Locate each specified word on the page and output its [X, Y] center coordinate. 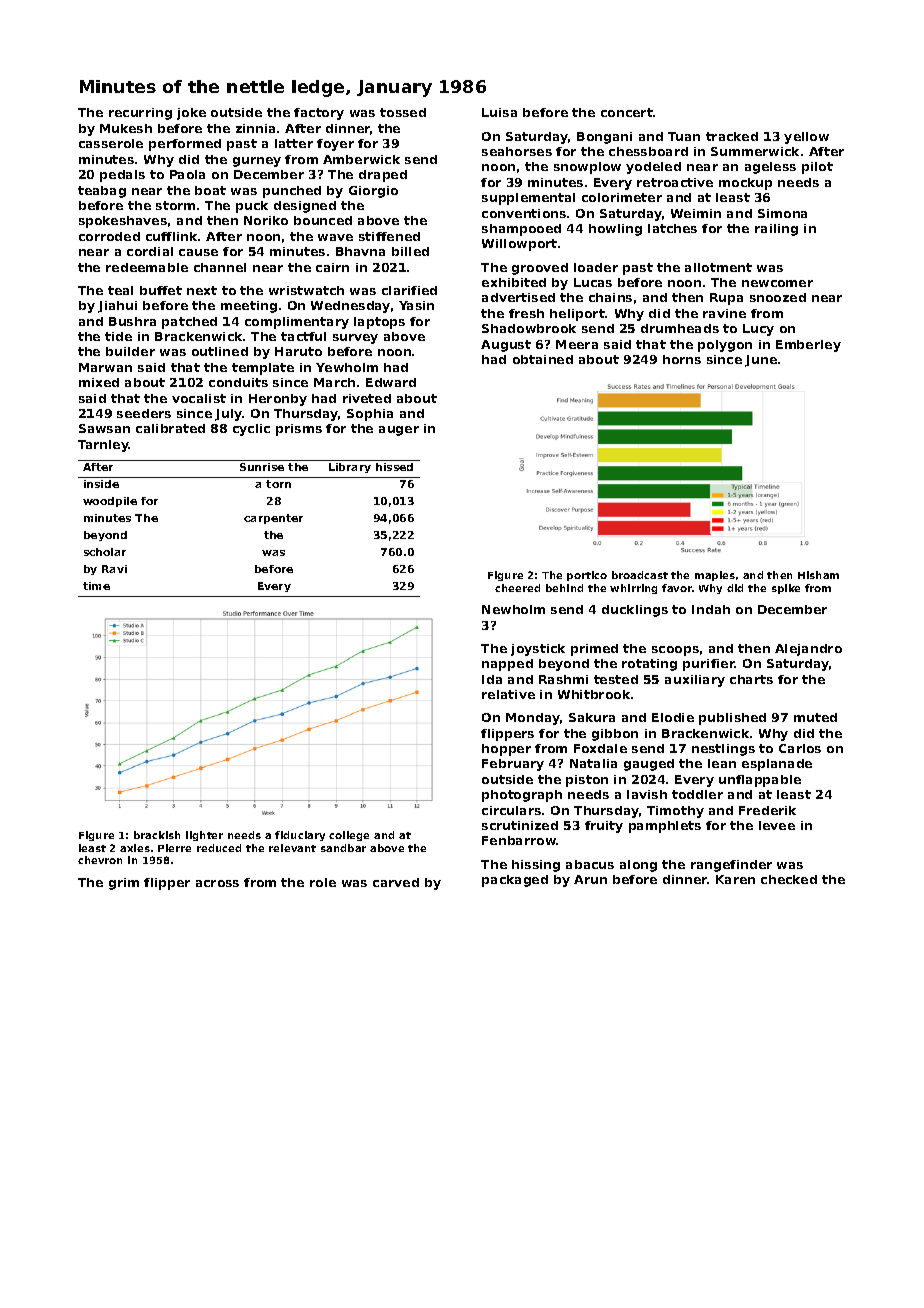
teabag [102, 192]
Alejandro [808, 650]
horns [682, 359]
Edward [391, 382]
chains [610, 297]
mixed [99, 382]
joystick [538, 650]
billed [410, 251]
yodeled [653, 168]
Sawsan [104, 428]
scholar [105, 552]
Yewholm [347, 367]
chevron [100, 860]
